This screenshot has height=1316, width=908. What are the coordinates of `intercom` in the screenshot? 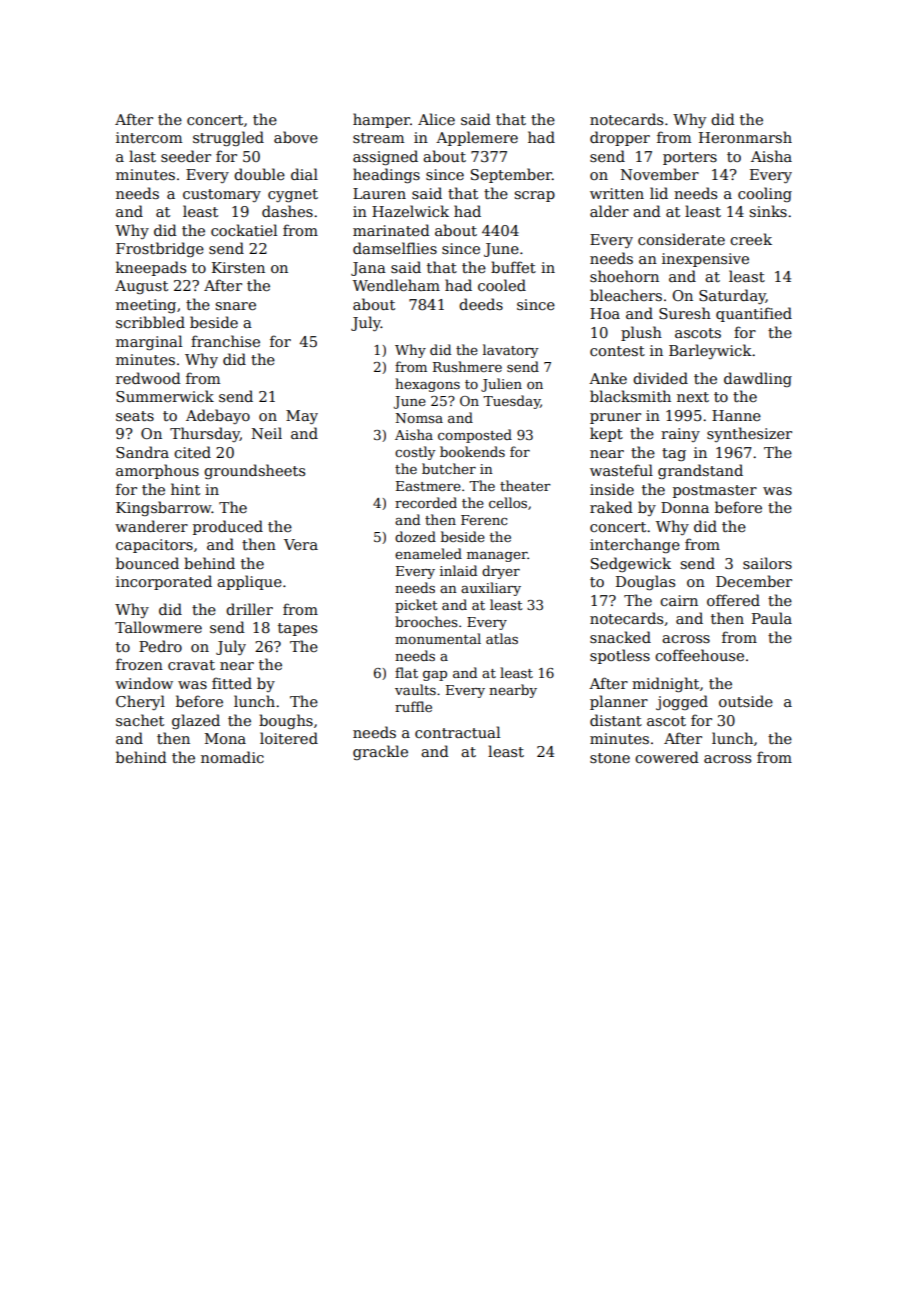 It's located at (149, 137).
